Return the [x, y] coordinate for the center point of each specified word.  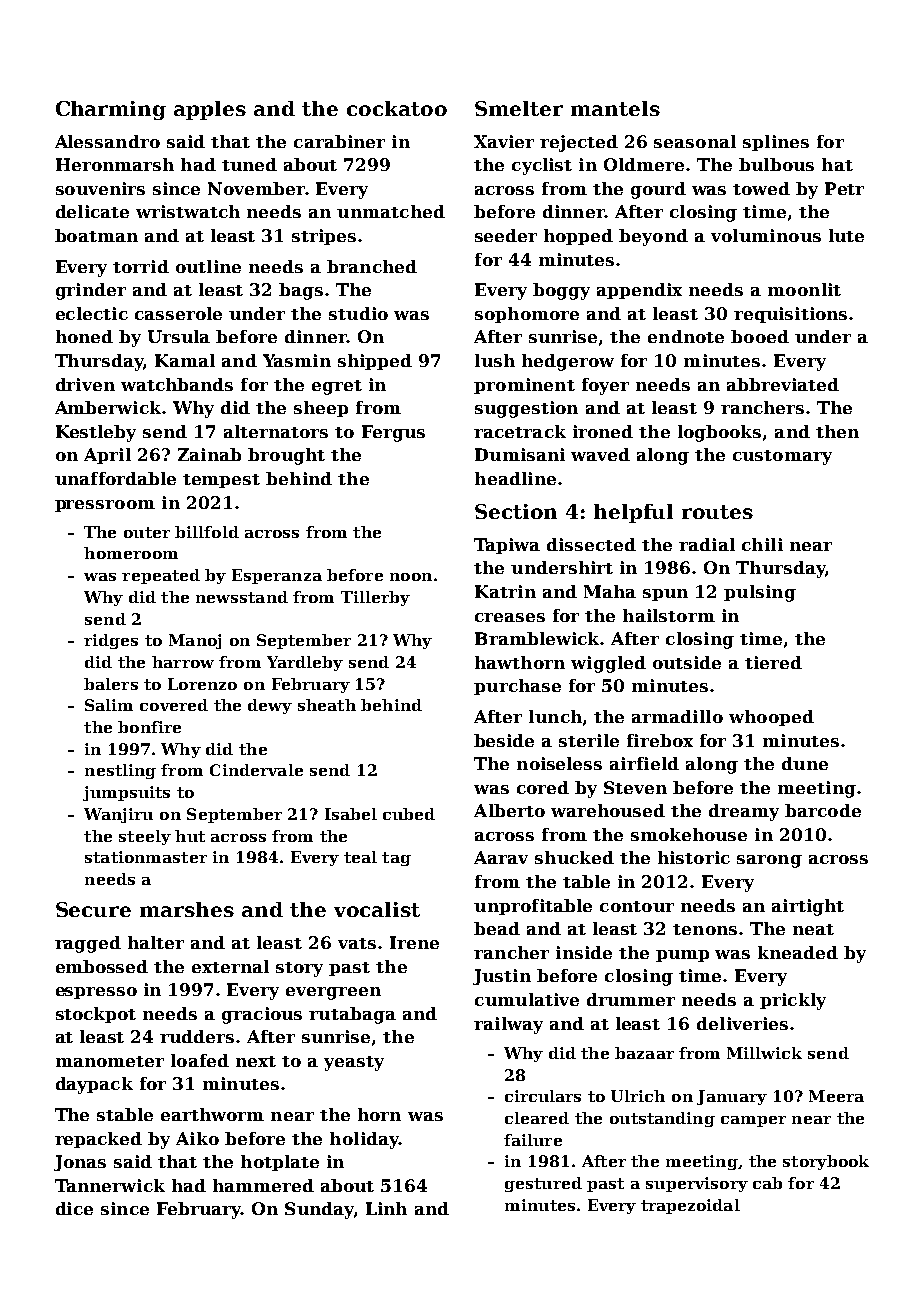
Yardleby [305, 663]
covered [174, 705]
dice [74, 1208]
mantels [615, 108]
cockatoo [397, 108]
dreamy [744, 812]
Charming [111, 110]
